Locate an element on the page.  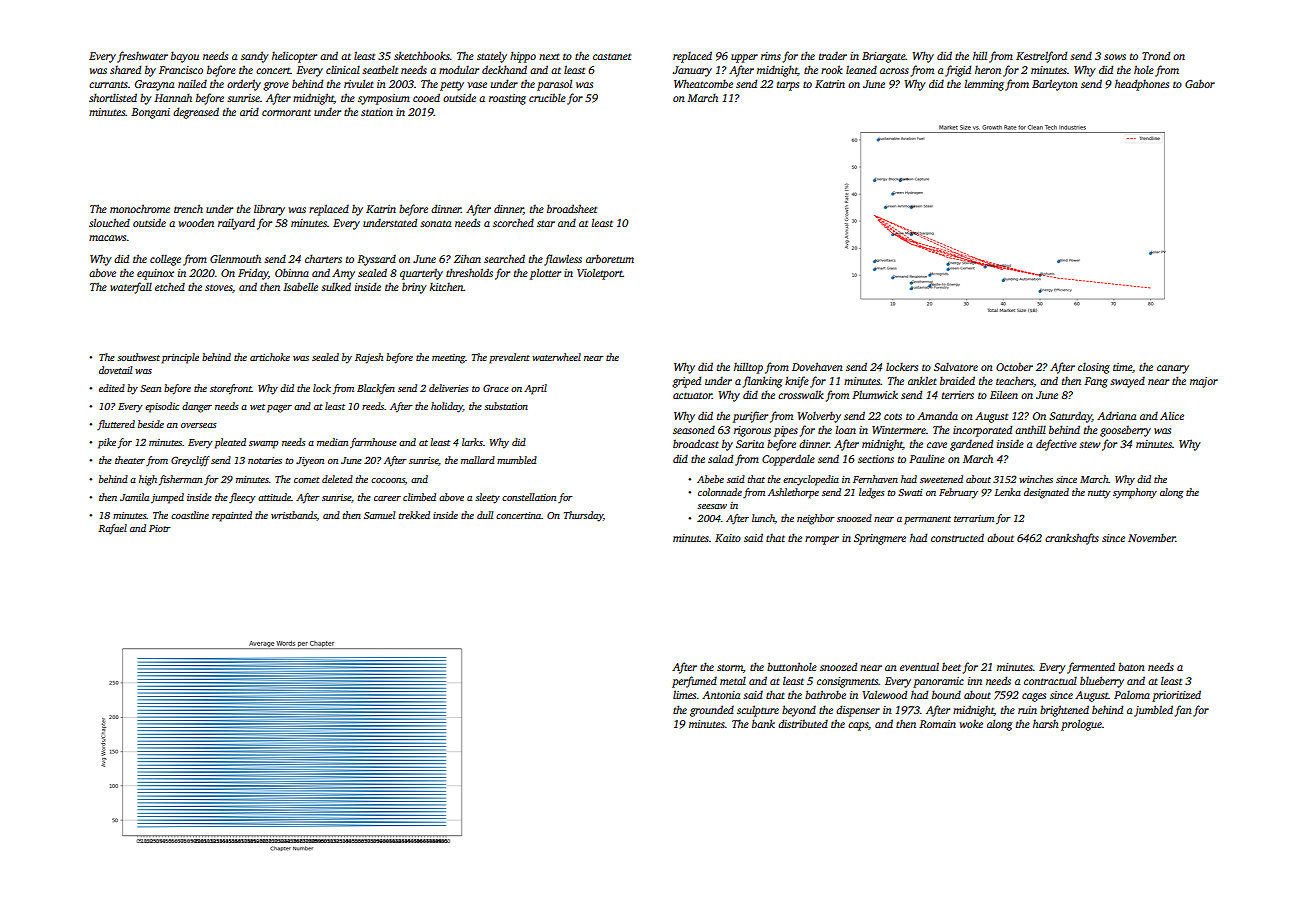
grounded is located at coordinates (712, 711).
